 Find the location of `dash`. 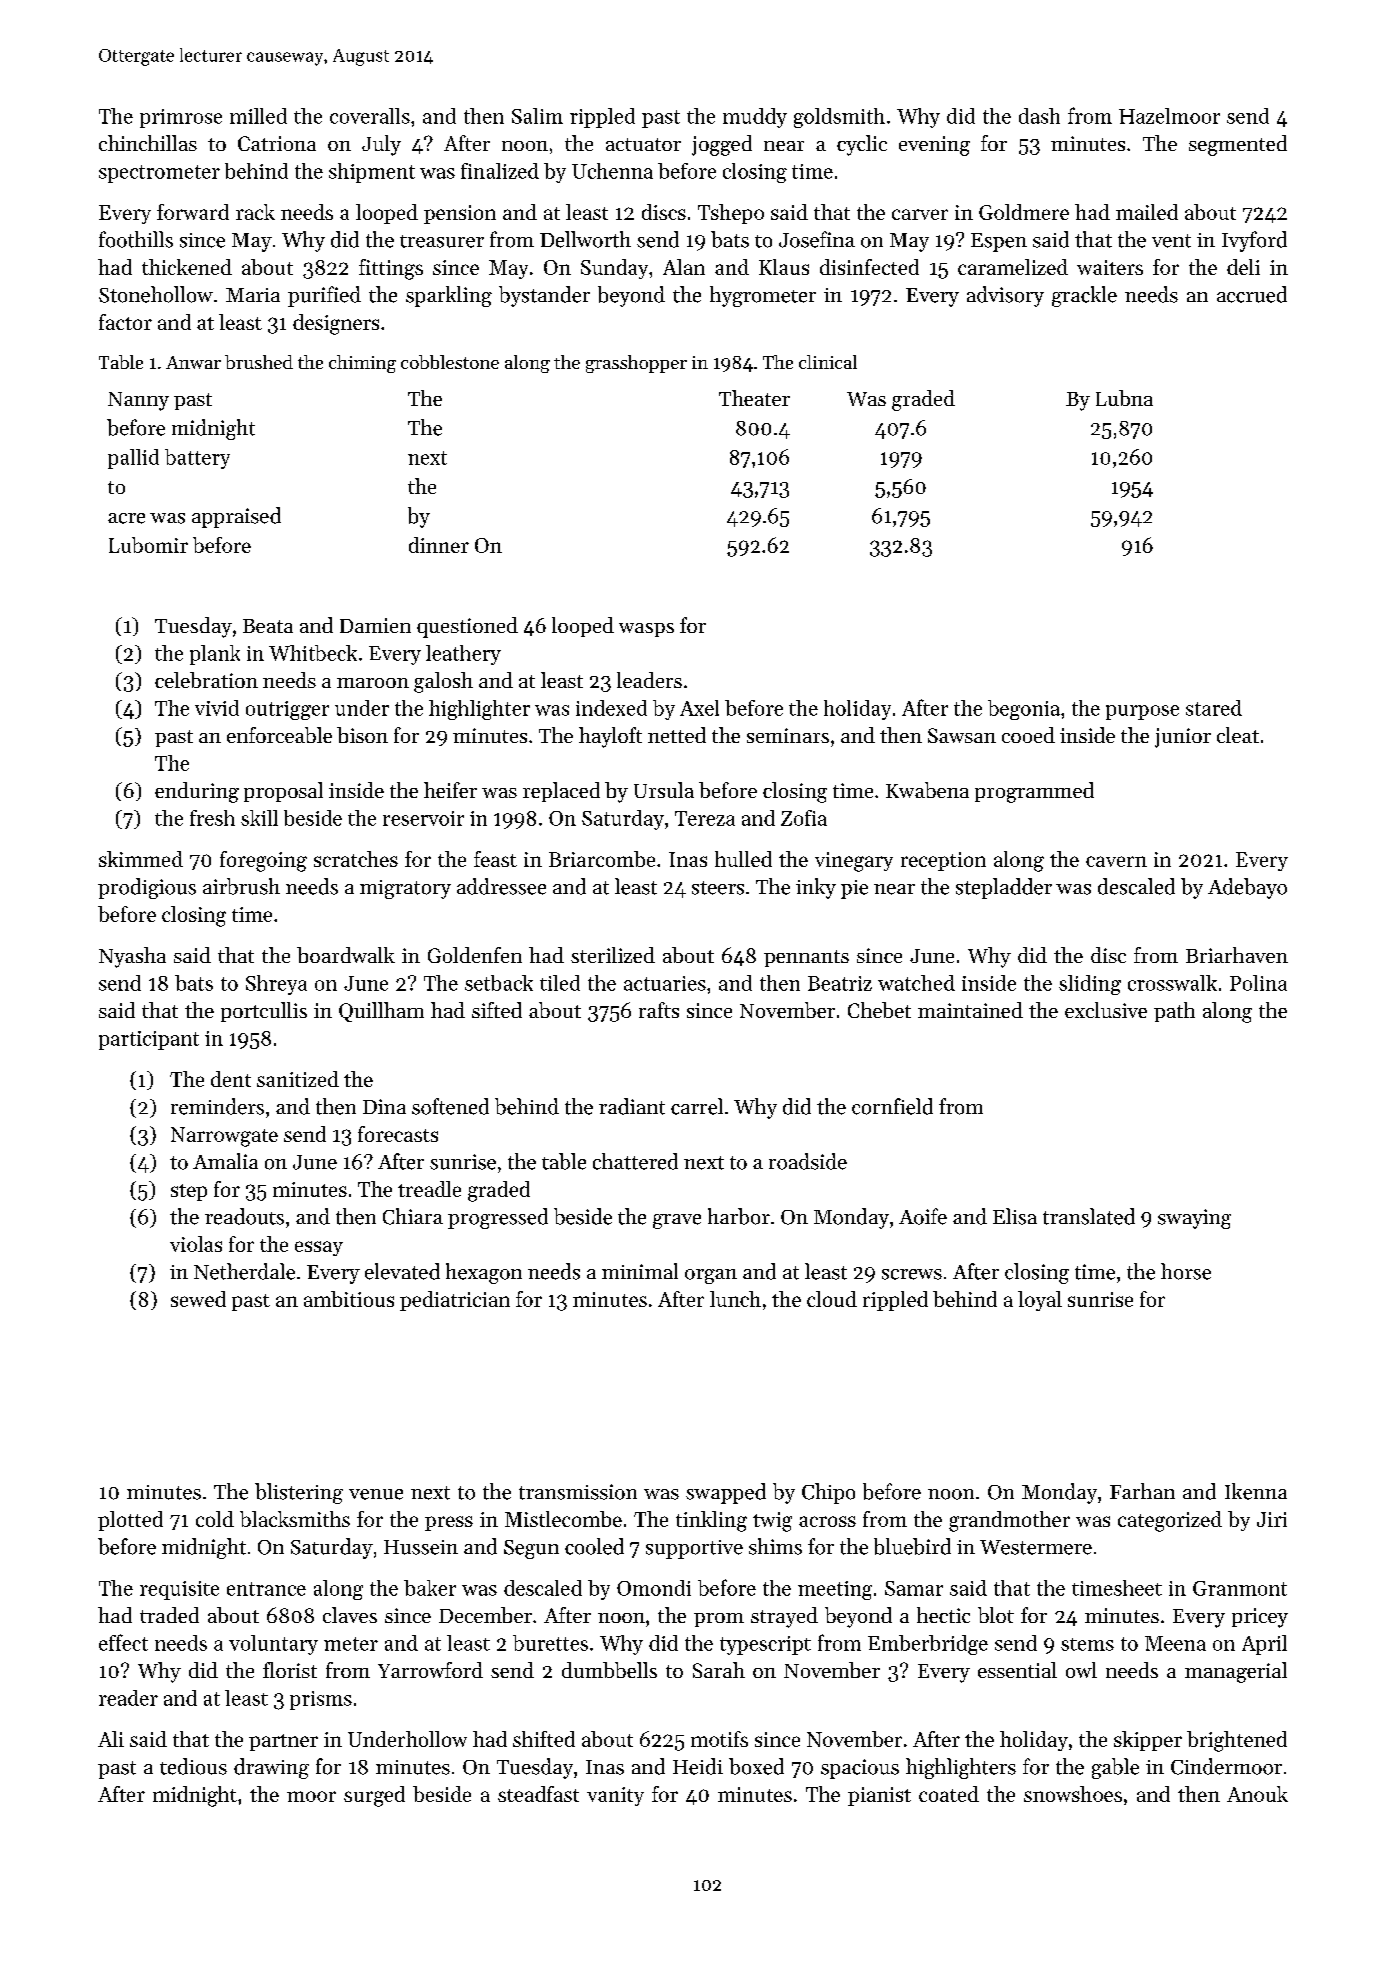

dash is located at coordinates (1039, 116).
